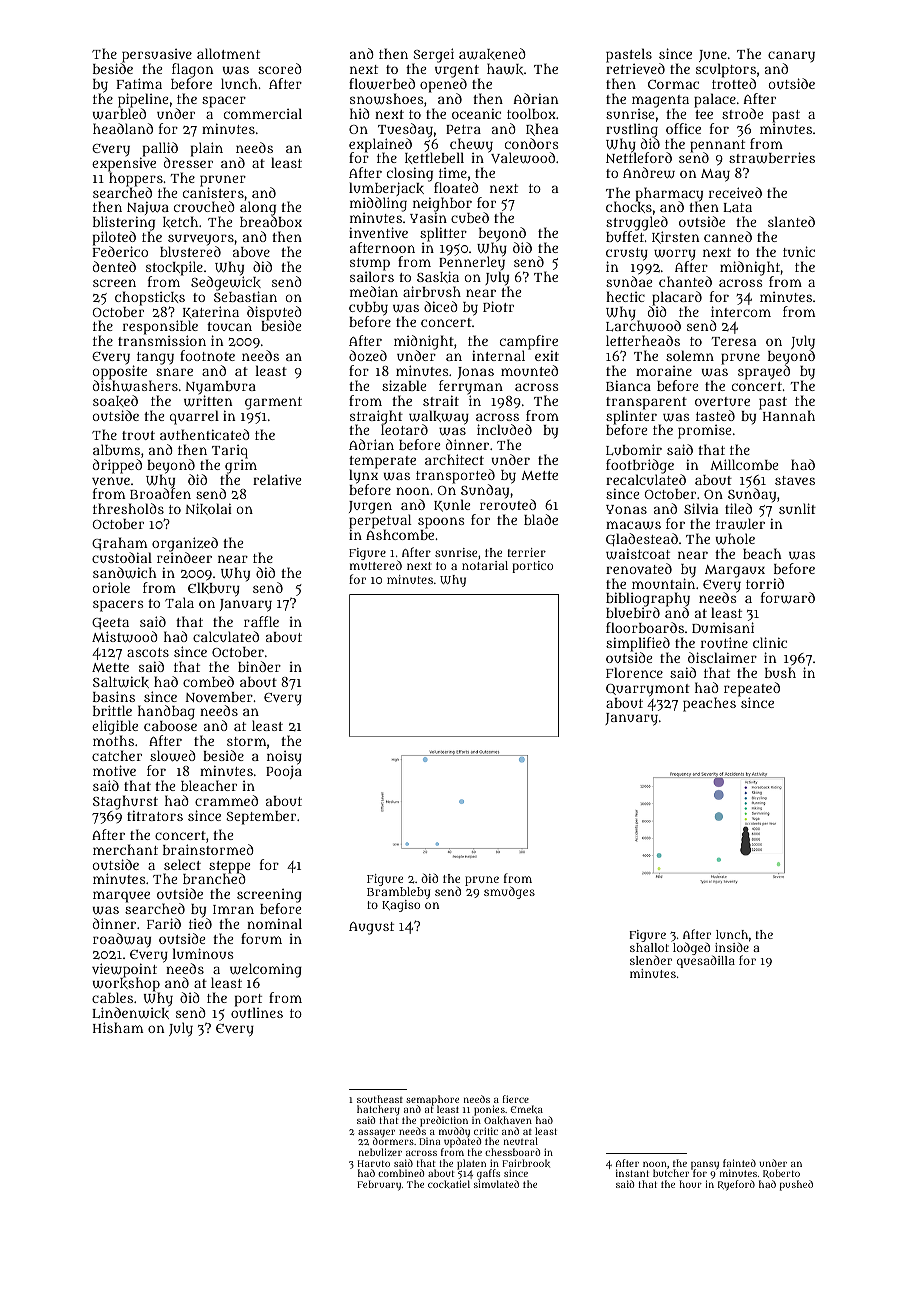 This document has width=908, height=1316. What do you see at coordinates (741, 311) in the document?
I see `intercom` at bounding box center [741, 311].
